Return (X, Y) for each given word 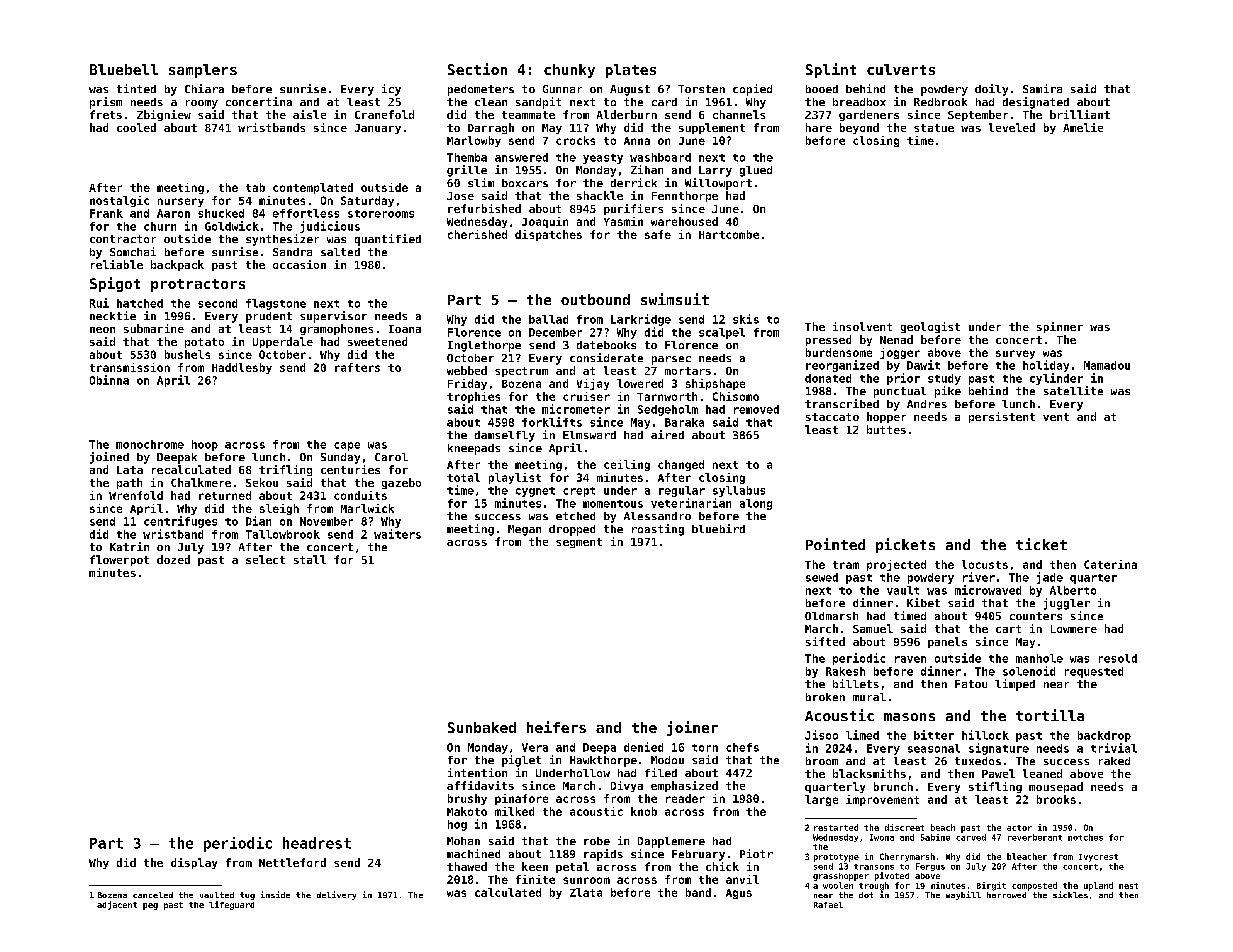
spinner (1060, 327)
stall (310, 559)
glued (756, 171)
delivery (336, 895)
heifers (556, 727)
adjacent (117, 905)
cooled (136, 127)
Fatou (971, 684)
